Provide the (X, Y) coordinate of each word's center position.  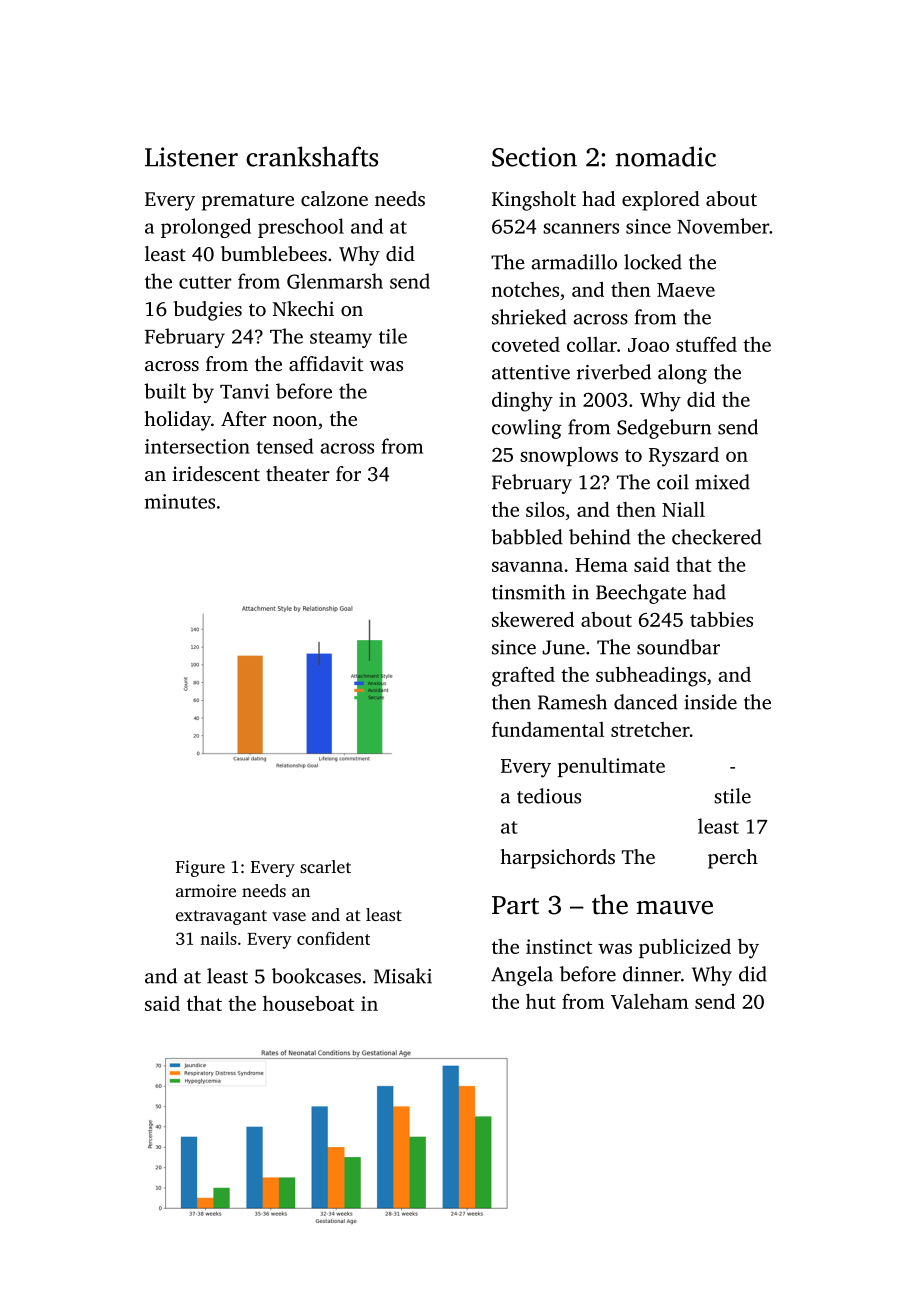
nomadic (666, 156)
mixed (722, 482)
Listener (191, 157)
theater (298, 473)
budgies (208, 311)
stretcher (650, 729)
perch (733, 859)
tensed (284, 446)
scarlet (325, 866)
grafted (523, 677)
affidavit (326, 363)
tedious (549, 796)
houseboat (308, 1003)
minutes (180, 501)
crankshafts (312, 156)
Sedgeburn (664, 429)
